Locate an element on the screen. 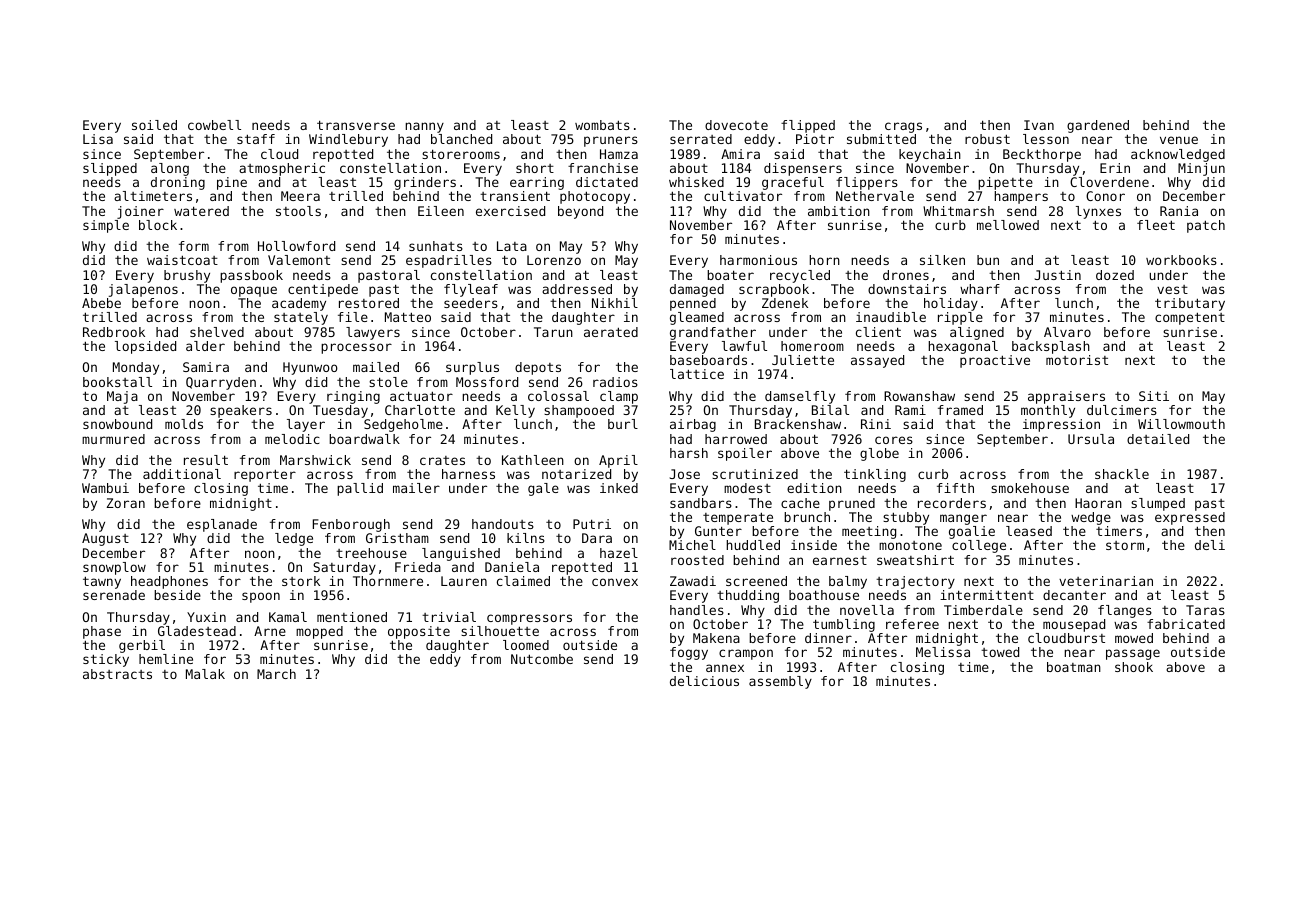 This screenshot has width=1308, height=924. transverse is located at coordinates (356, 125).
